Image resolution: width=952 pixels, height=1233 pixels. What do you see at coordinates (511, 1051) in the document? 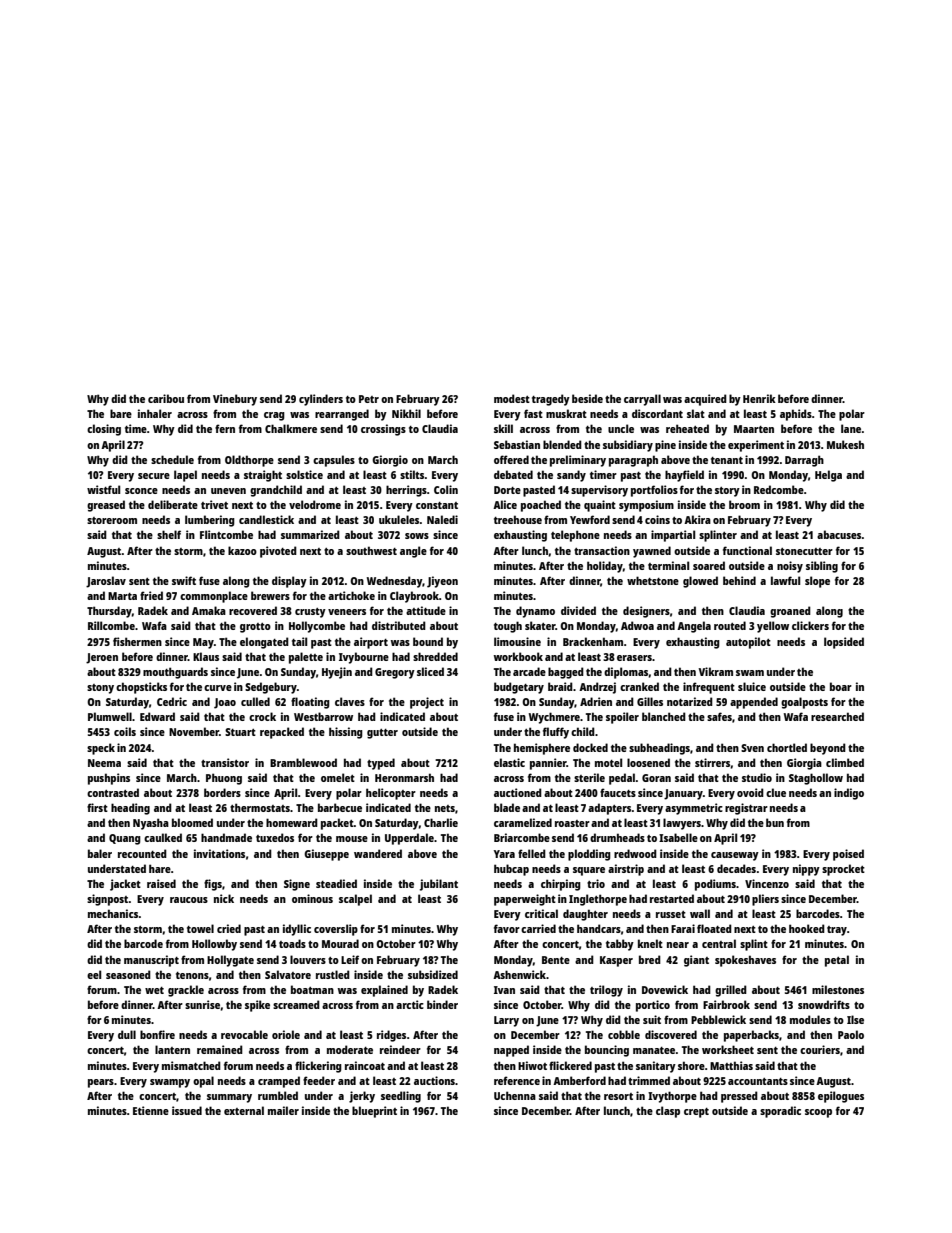
I see `napped` at bounding box center [511, 1051].
